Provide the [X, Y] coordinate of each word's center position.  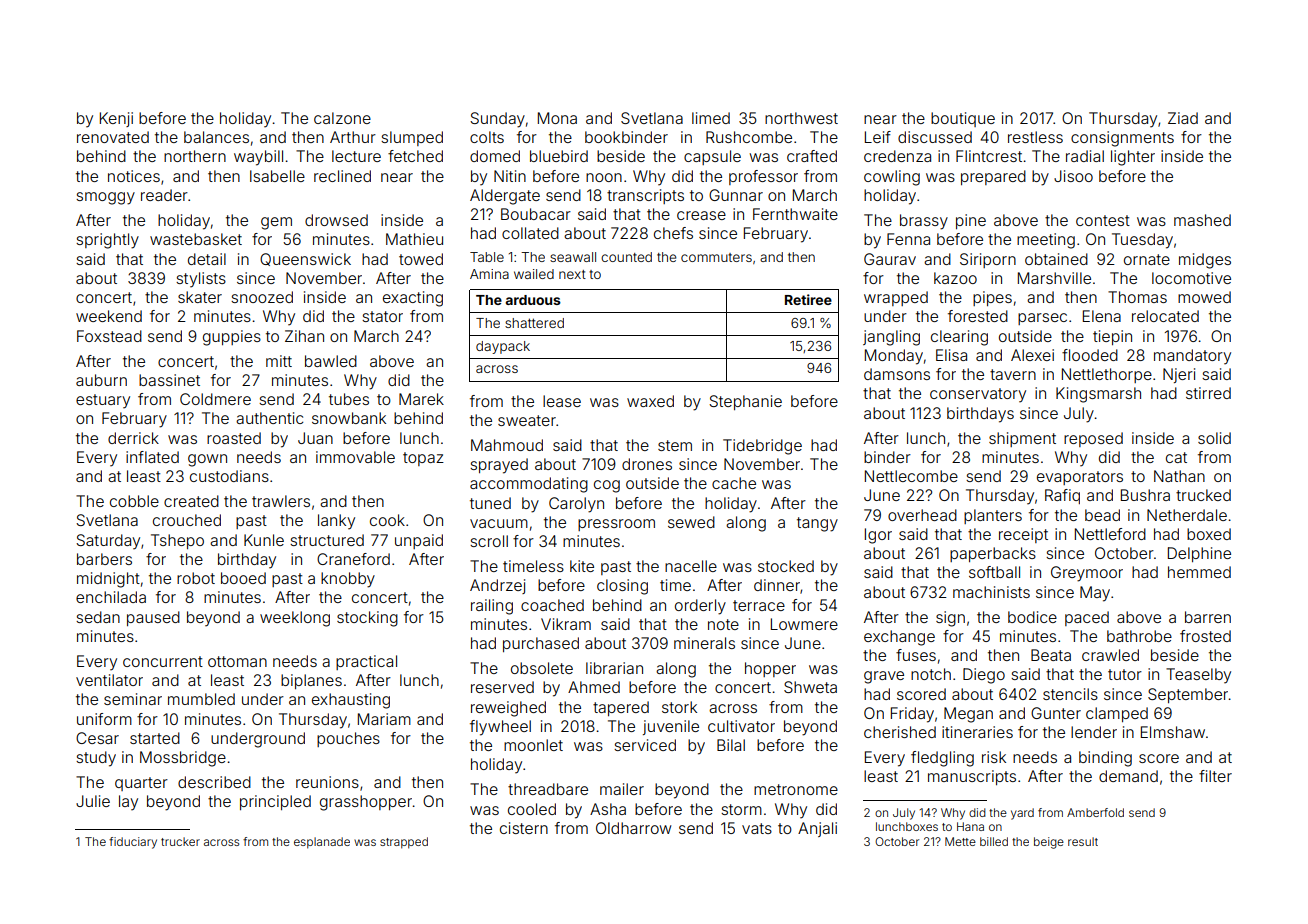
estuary [103, 401]
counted [626, 257]
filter [1215, 776]
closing [622, 587]
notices [134, 176]
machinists [991, 592]
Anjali [817, 829]
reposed [1093, 439]
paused [153, 618]
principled [275, 802]
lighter [1133, 158]
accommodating [529, 485]
